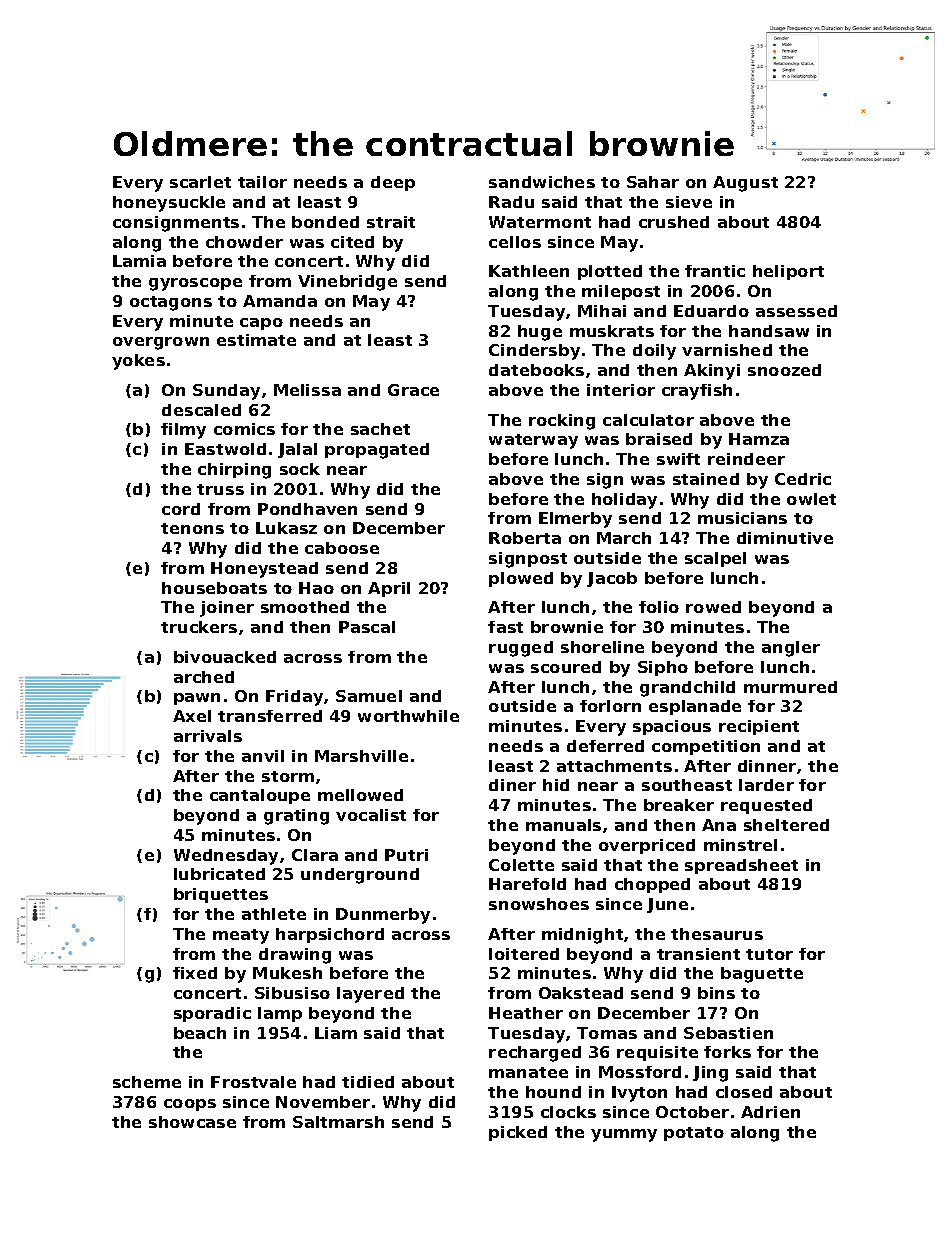 The height and width of the image is (1233, 952). I want to click on honeysuckle, so click(169, 204).
